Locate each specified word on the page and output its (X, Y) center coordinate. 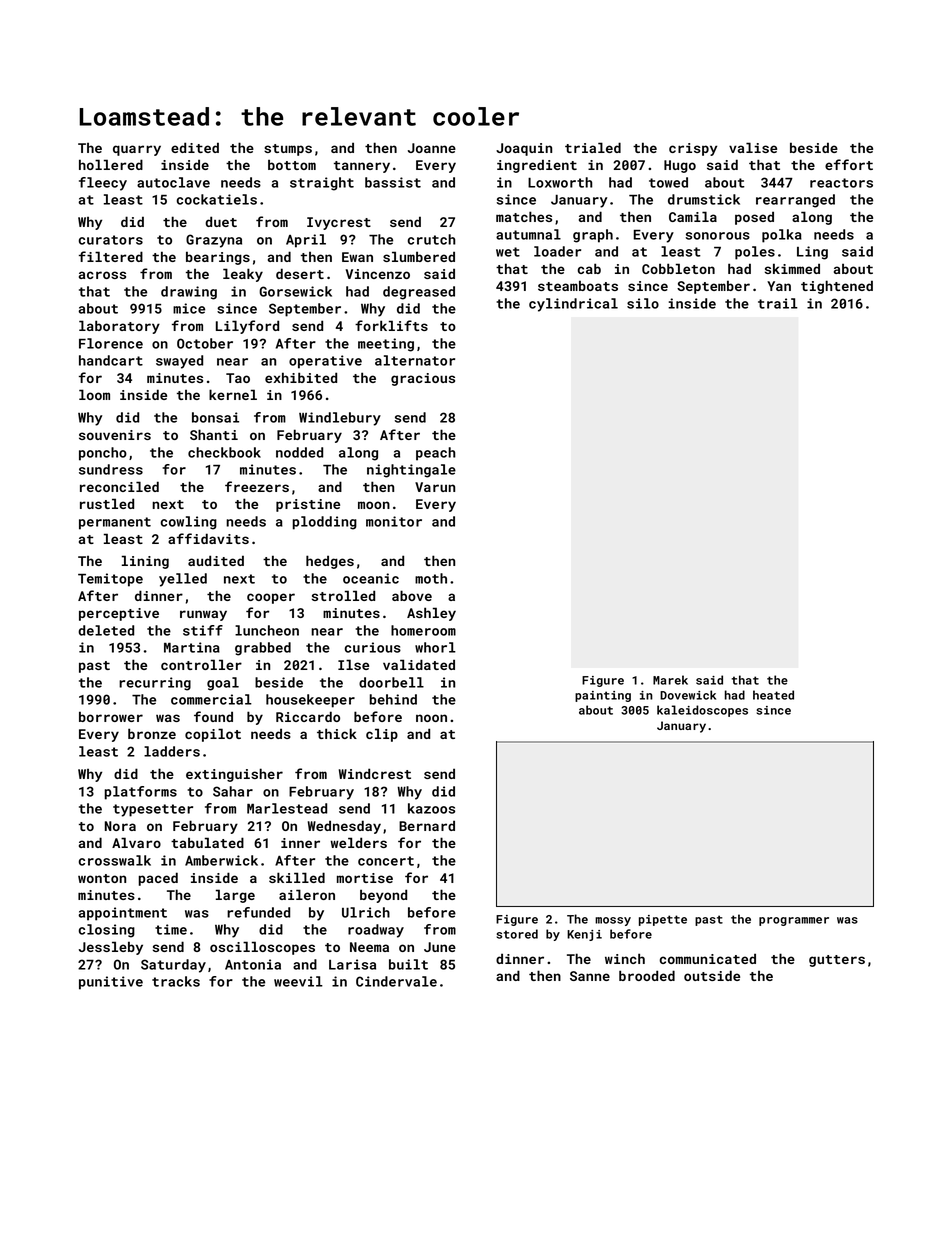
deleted (106, 630)
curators (111, 240)
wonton (102, 878)
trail (778, 303)
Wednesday (344, 827)
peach (436, 454)
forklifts (391, 325)
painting (603, 696)
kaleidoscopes (702, 711)
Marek (670, 680)
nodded (299, 452)
